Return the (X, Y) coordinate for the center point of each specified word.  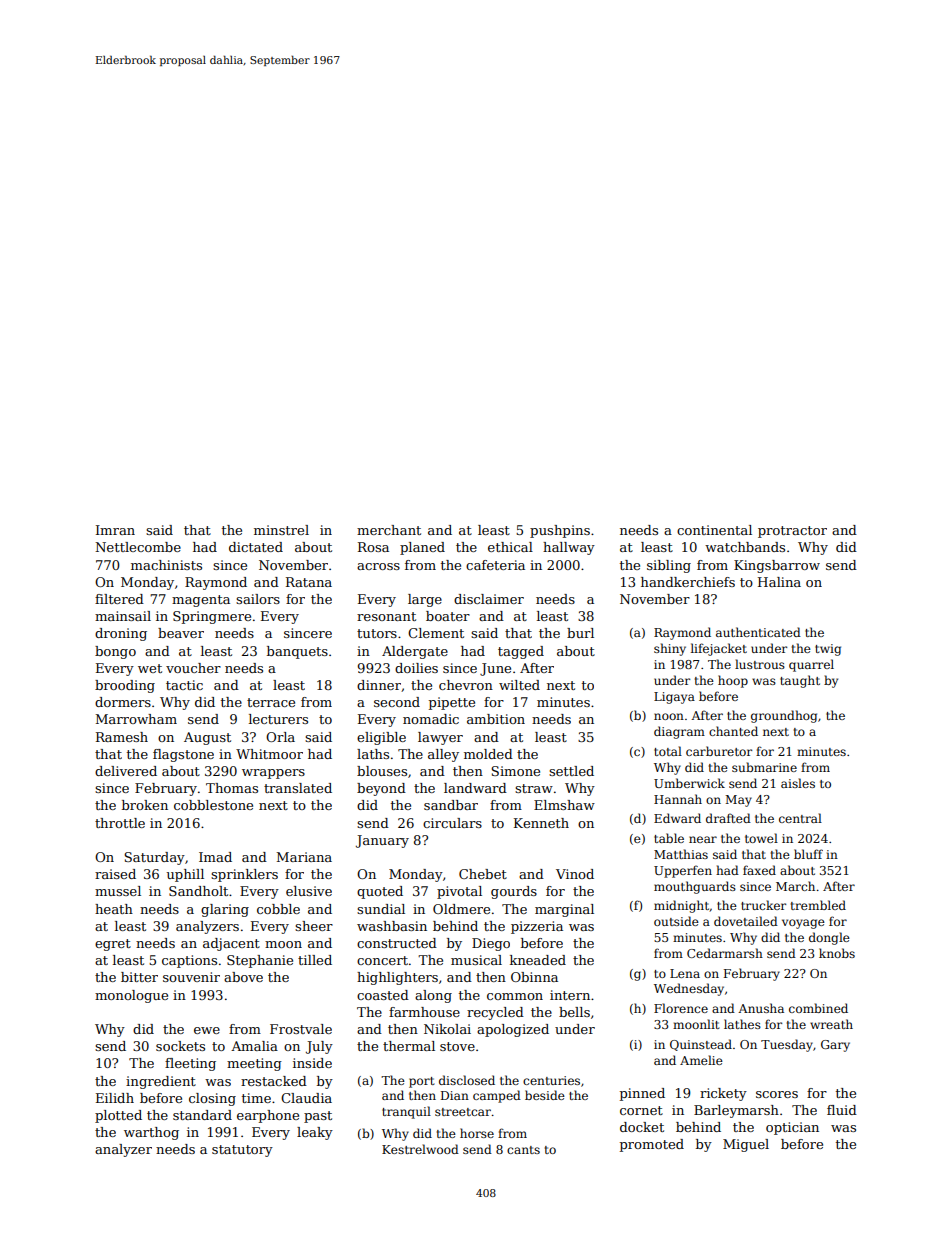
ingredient (161, 1082)
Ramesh (122, 737)
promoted (652, 1145)
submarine (764, 767)
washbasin (392, 926)
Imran (115, 530)
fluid (842, 1110)
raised (115, 874)
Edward (677, 818)
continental (714, 530)
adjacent (231, 944)
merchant (389, 530)
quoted (380, 892)
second (397, 702)
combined (818, 1008)
